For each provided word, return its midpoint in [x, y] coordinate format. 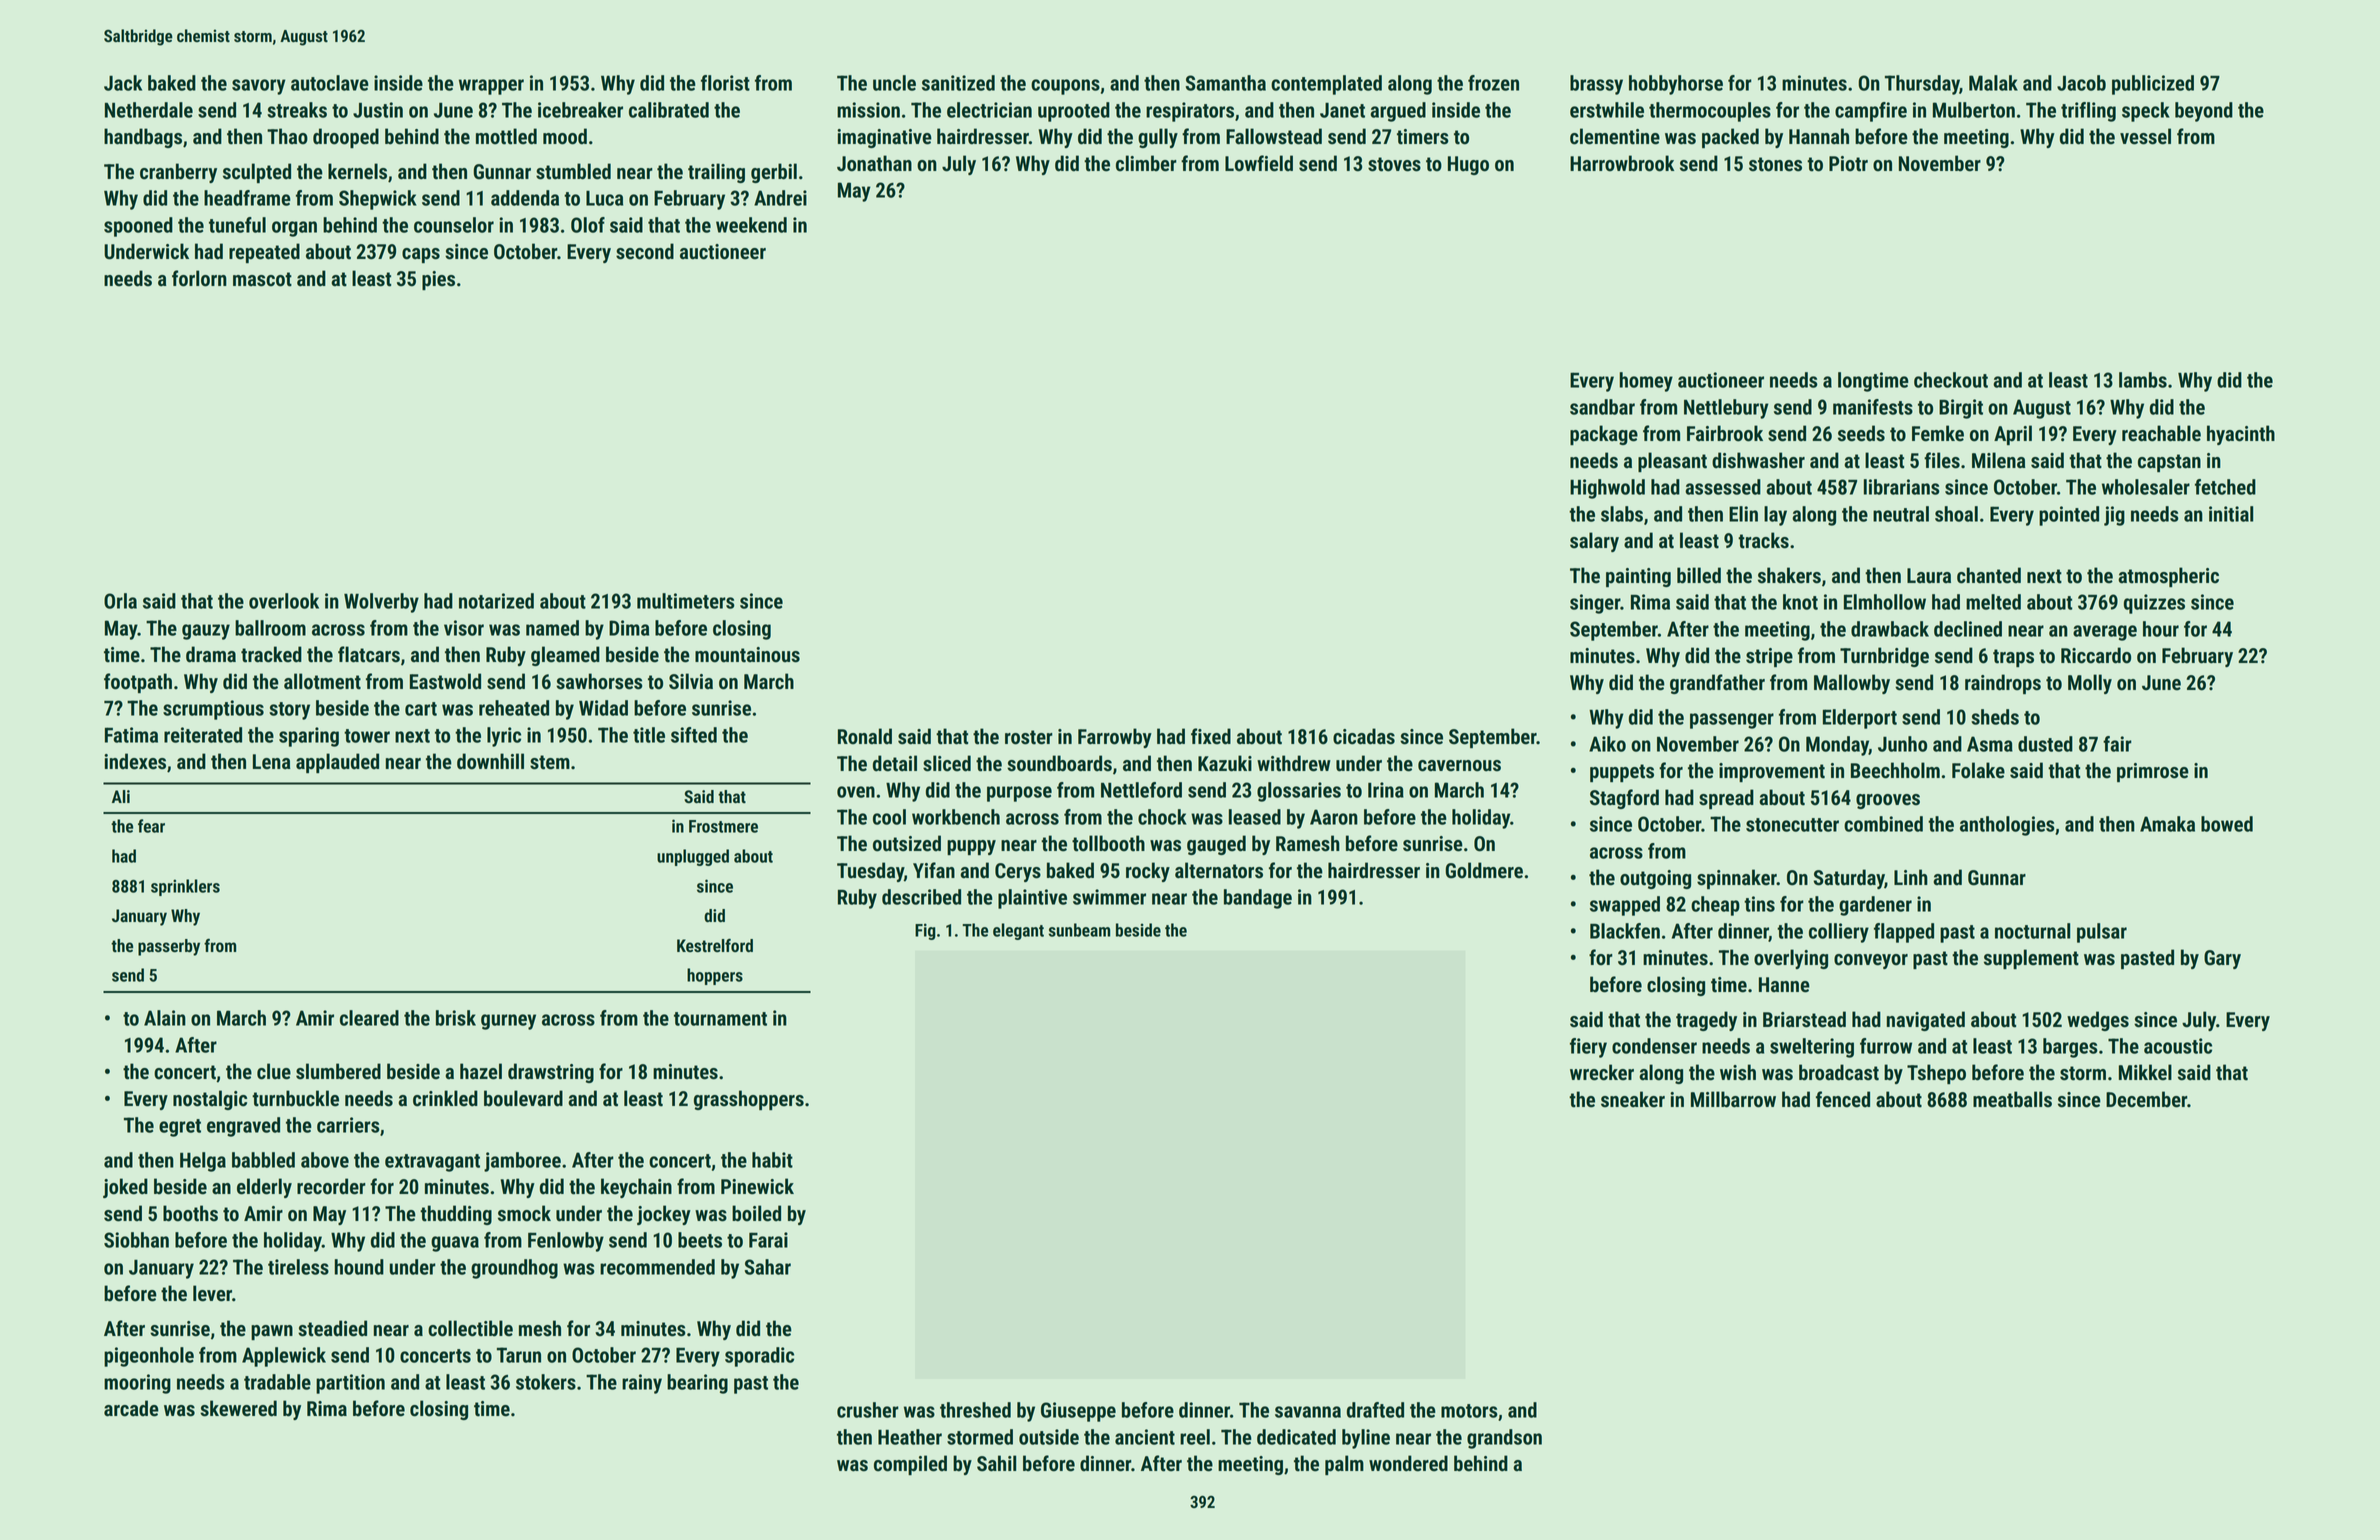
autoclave [330, 83]
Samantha [1225, 83]
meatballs [2012, 1099]
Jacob [2081, 83]
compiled [910, 1465]
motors [1469, 1411]
